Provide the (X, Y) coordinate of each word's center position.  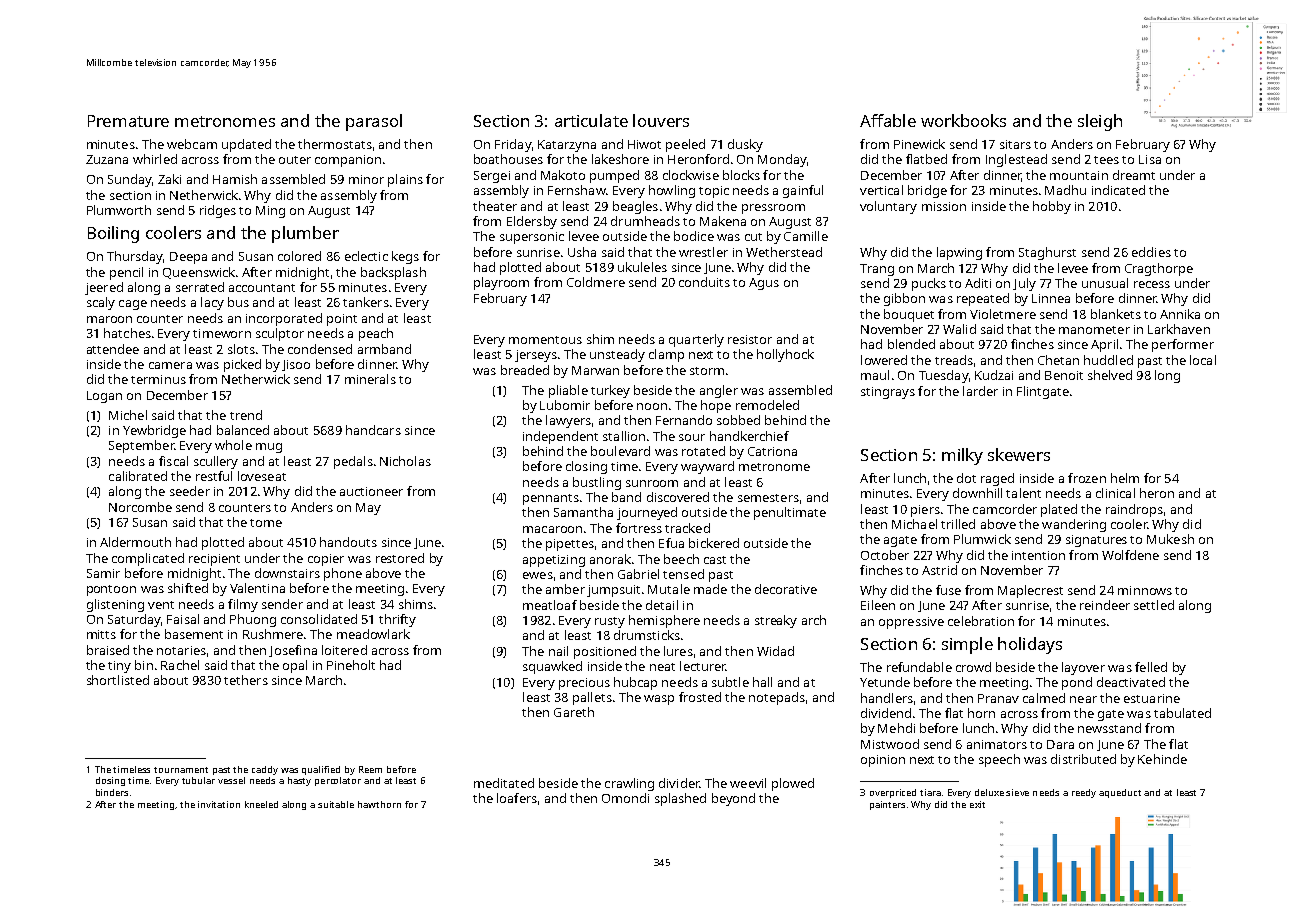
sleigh (1100, 122)
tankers (366, 302)
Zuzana (107, 159)
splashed (680, 799)
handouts (348, 542)
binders (112, 792)
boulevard (620, 451)
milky (962, 456)
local (1203, 360)
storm (707, 371)
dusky (745, 145)
